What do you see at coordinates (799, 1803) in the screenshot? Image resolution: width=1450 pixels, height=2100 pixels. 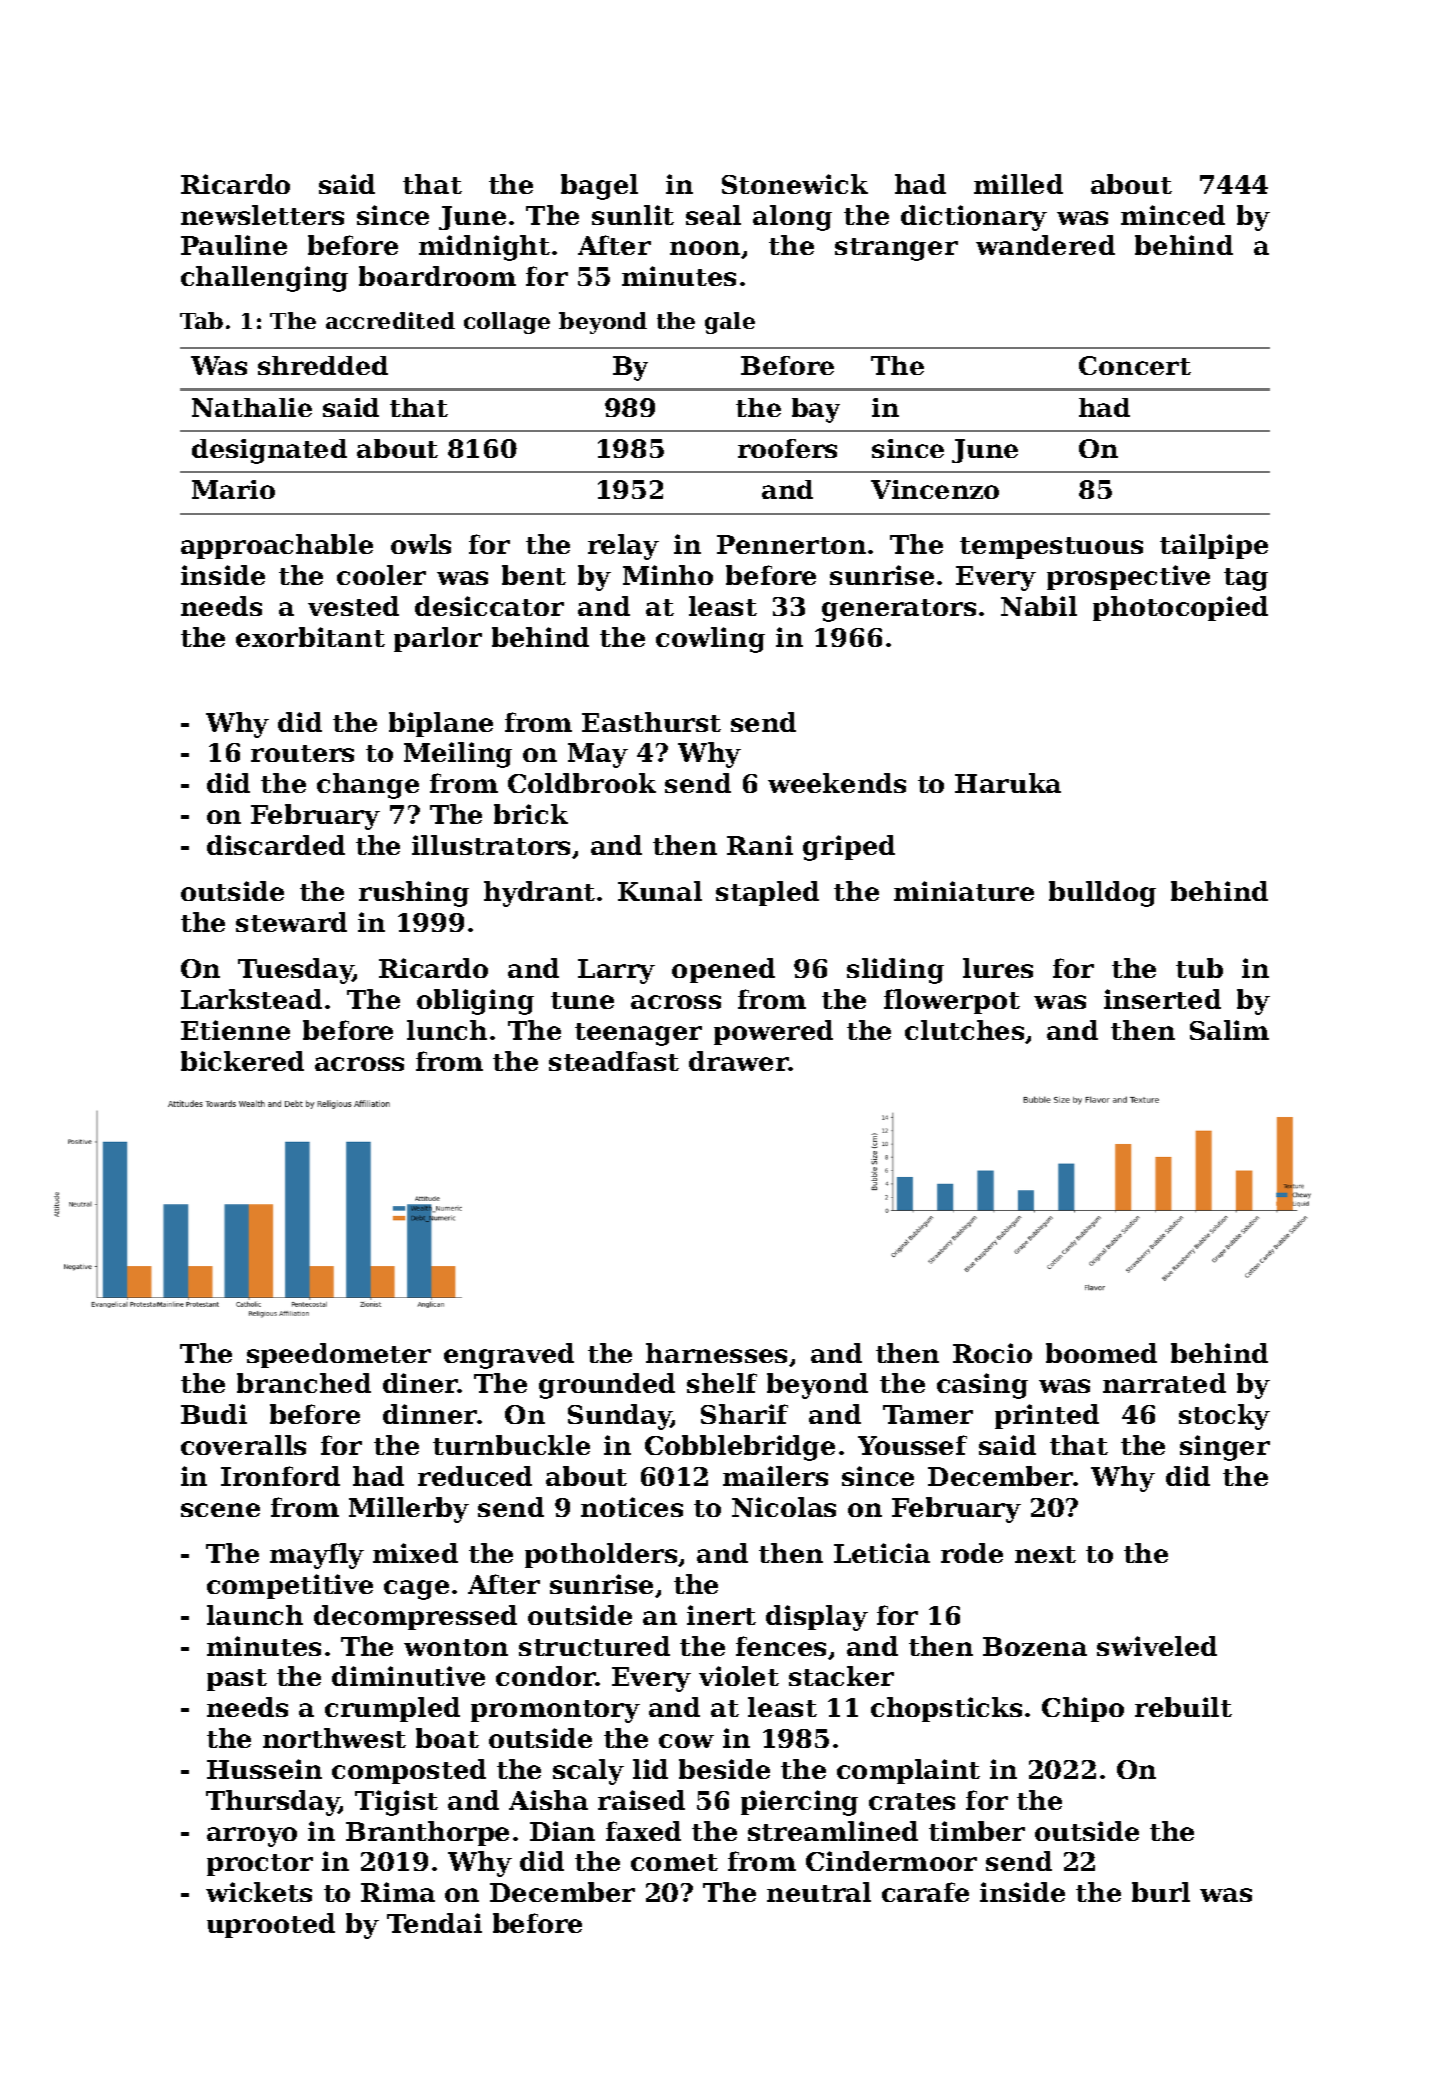 I see `piercing` at bounding box center [799, 1803].
